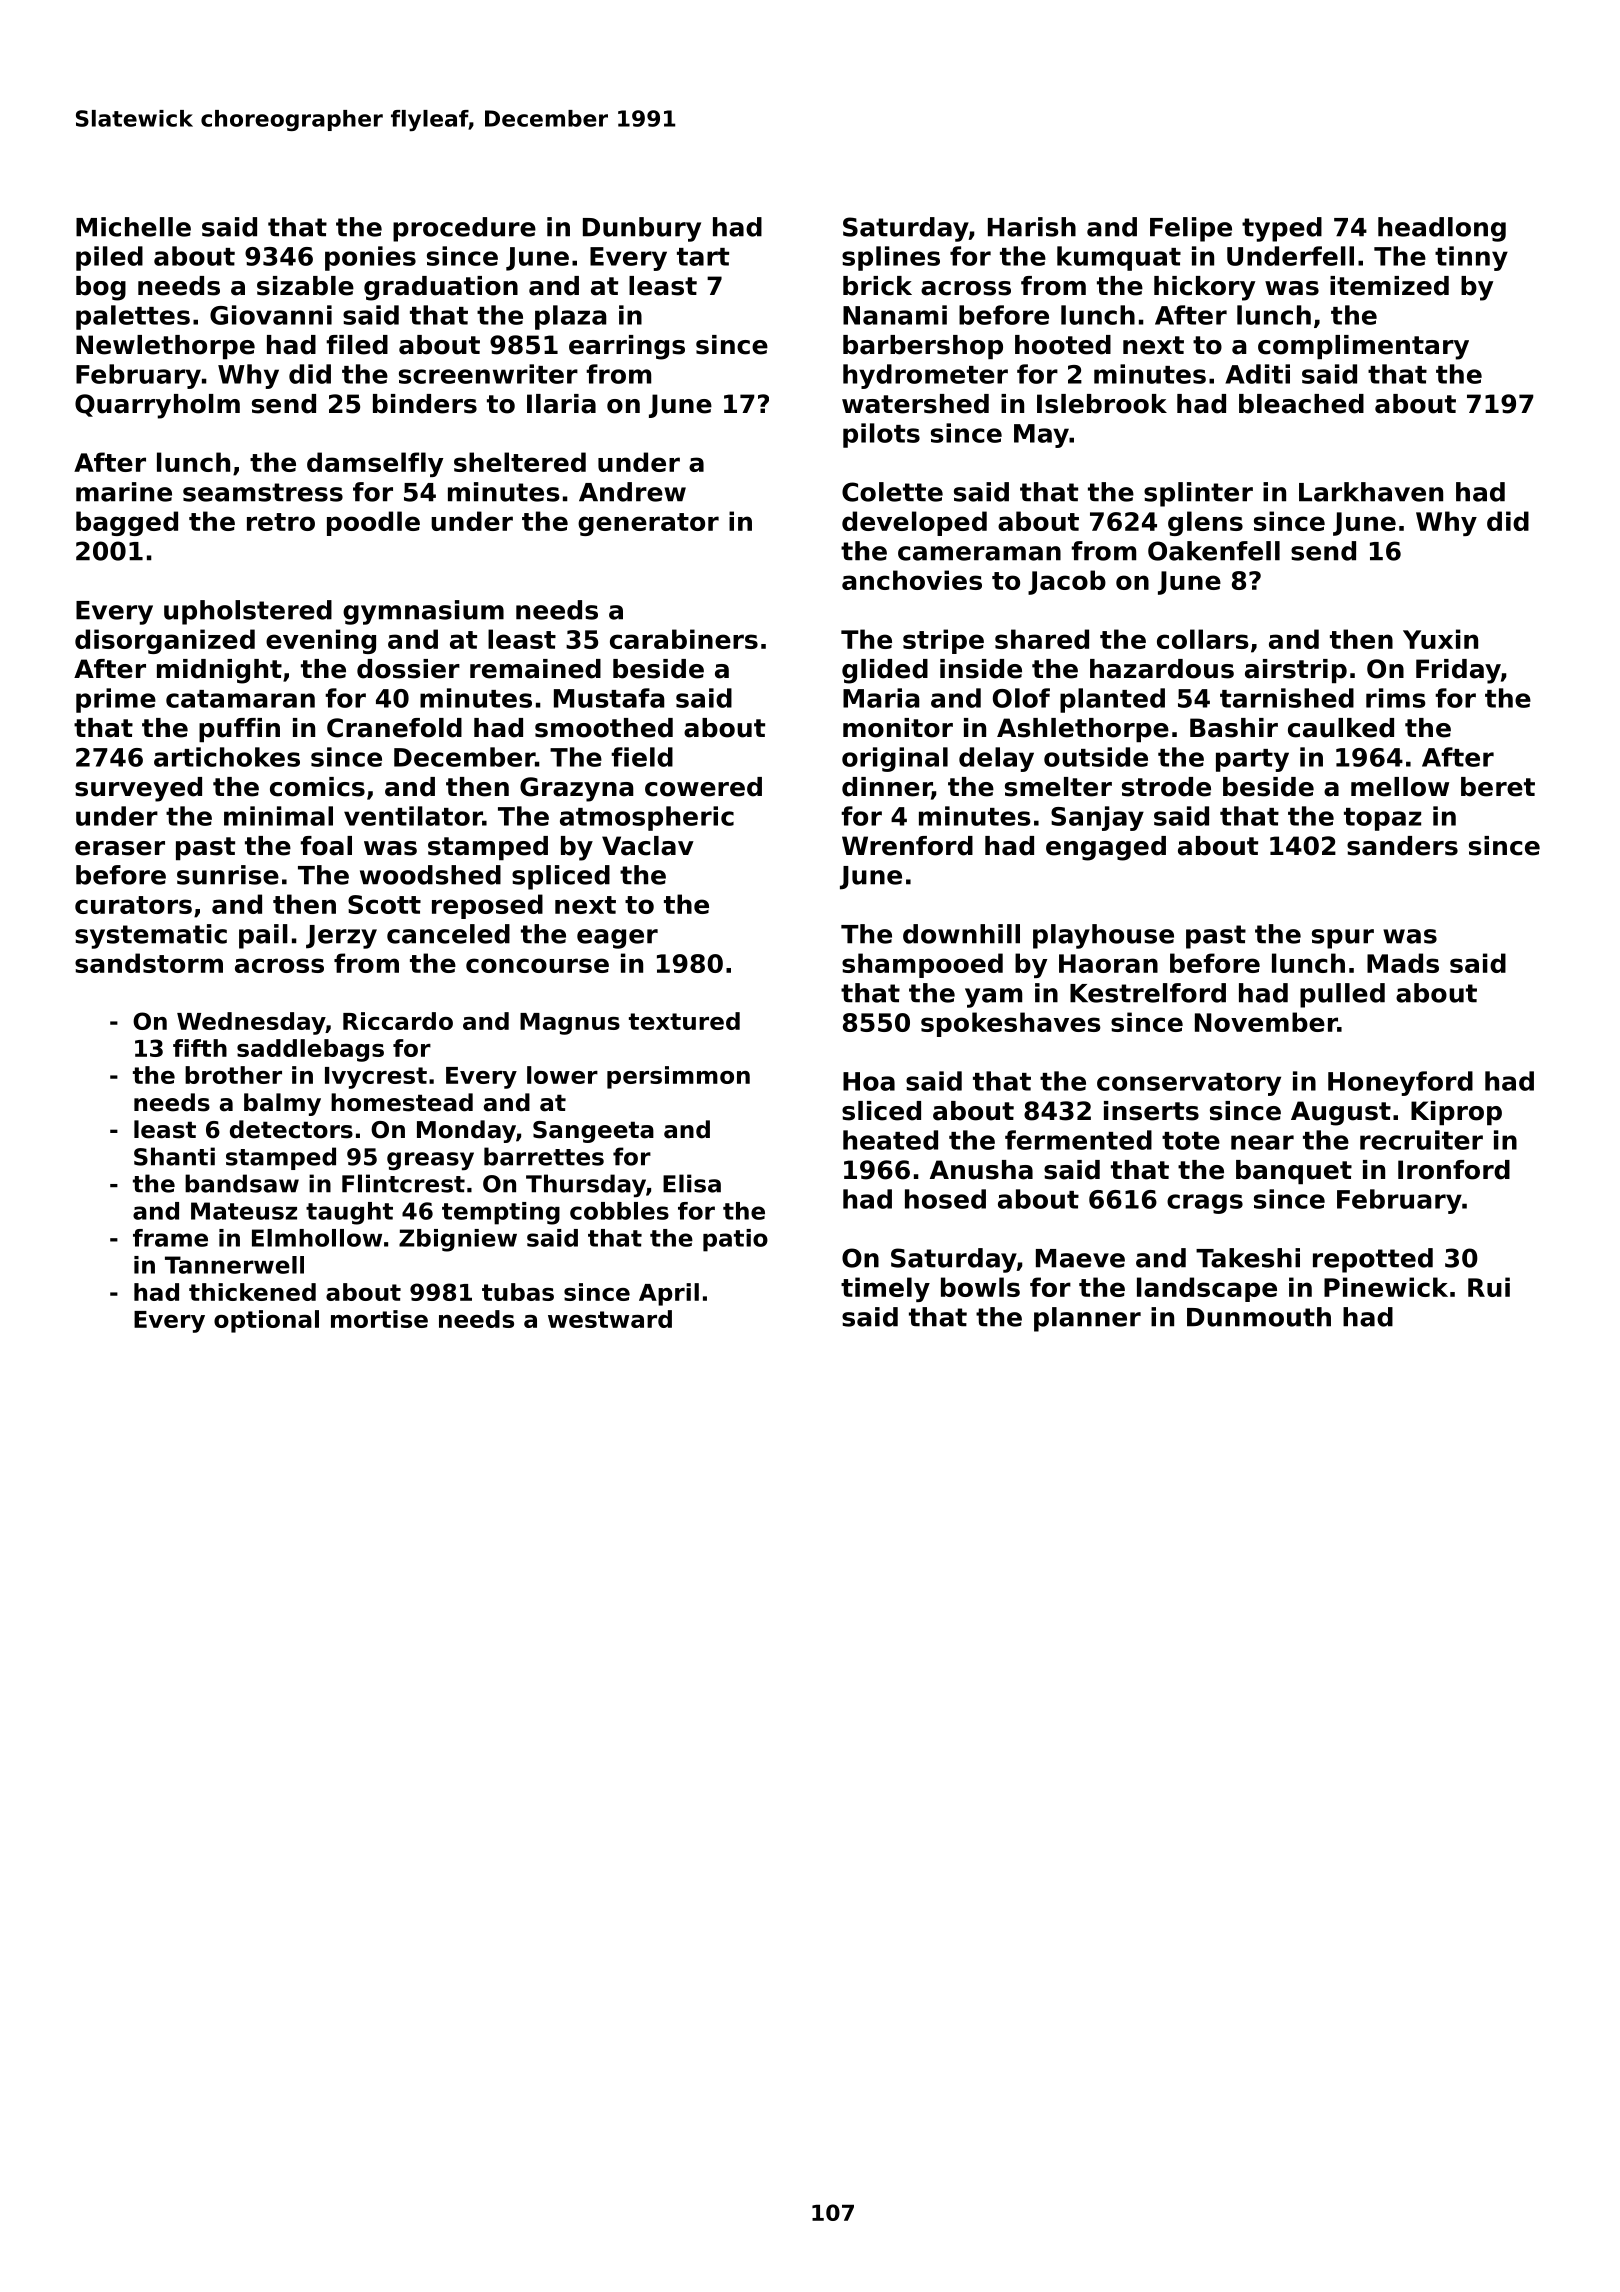 The width and height of the screenshot is (1620, 2292). Describe the element at coordinates (895, 315) in the screenshot. I see `Nanami` at that location.
